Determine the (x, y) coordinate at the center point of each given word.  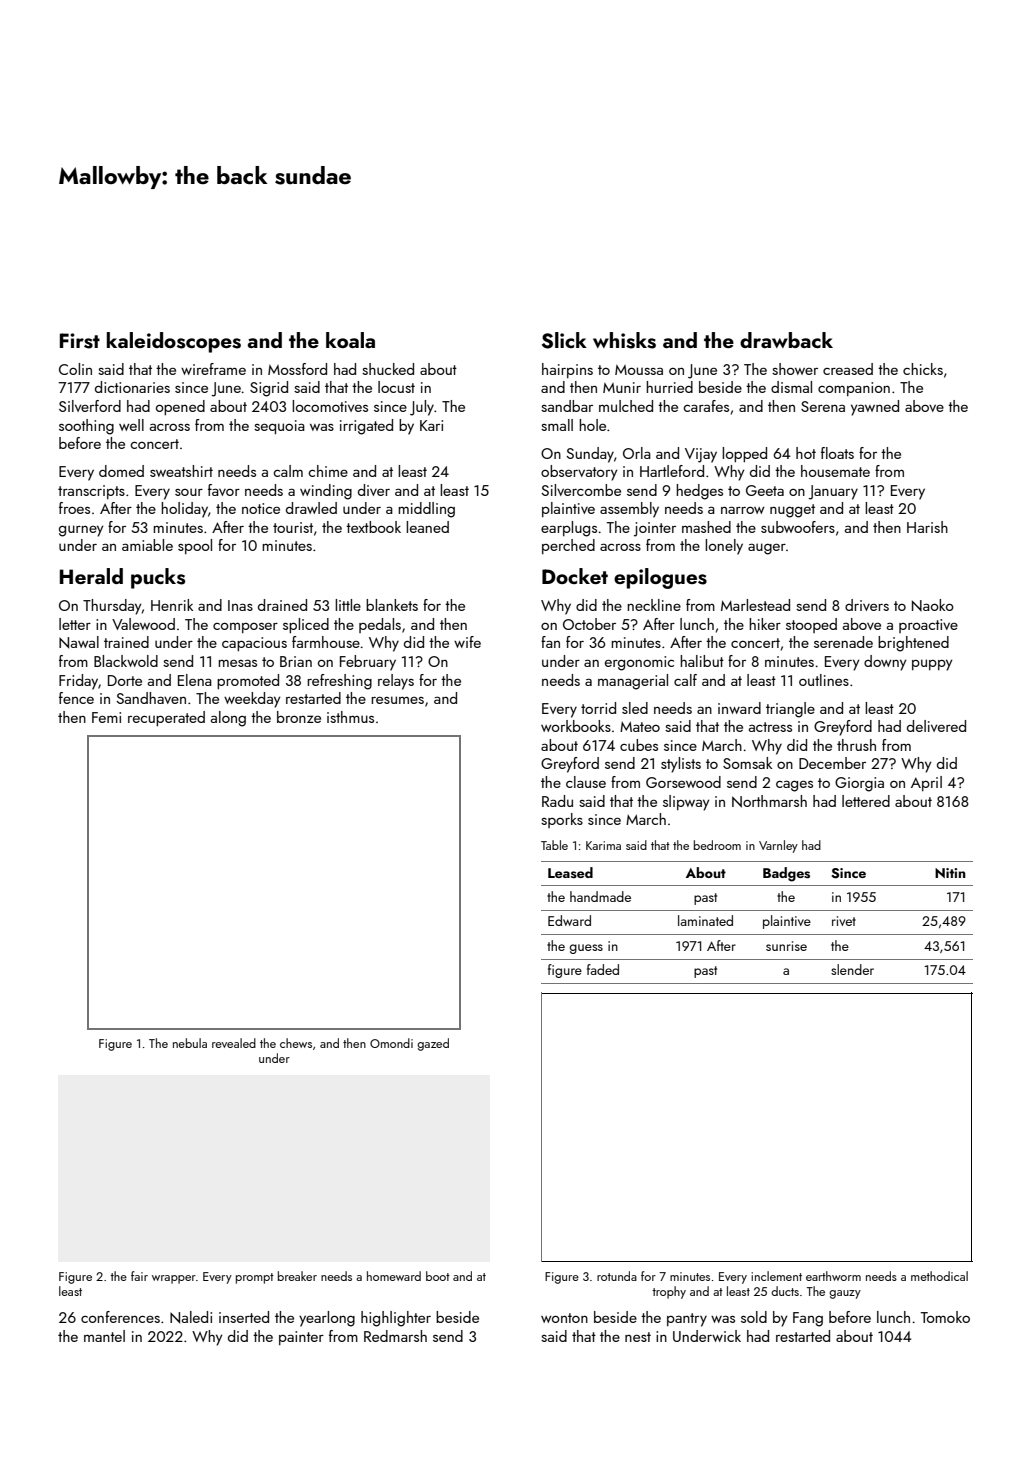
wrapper (174, 1279)
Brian (296, 661)
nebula (190, 1043)
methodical (939, 1276)
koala (350, 340)
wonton (564, 1318)
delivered (936, 726)
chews (296, 1043)
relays (396, 682)
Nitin (950, 873)
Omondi (391, 1043)
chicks (923, 369)
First (80, 341)
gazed (433, 1044)
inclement (776, 1276)
